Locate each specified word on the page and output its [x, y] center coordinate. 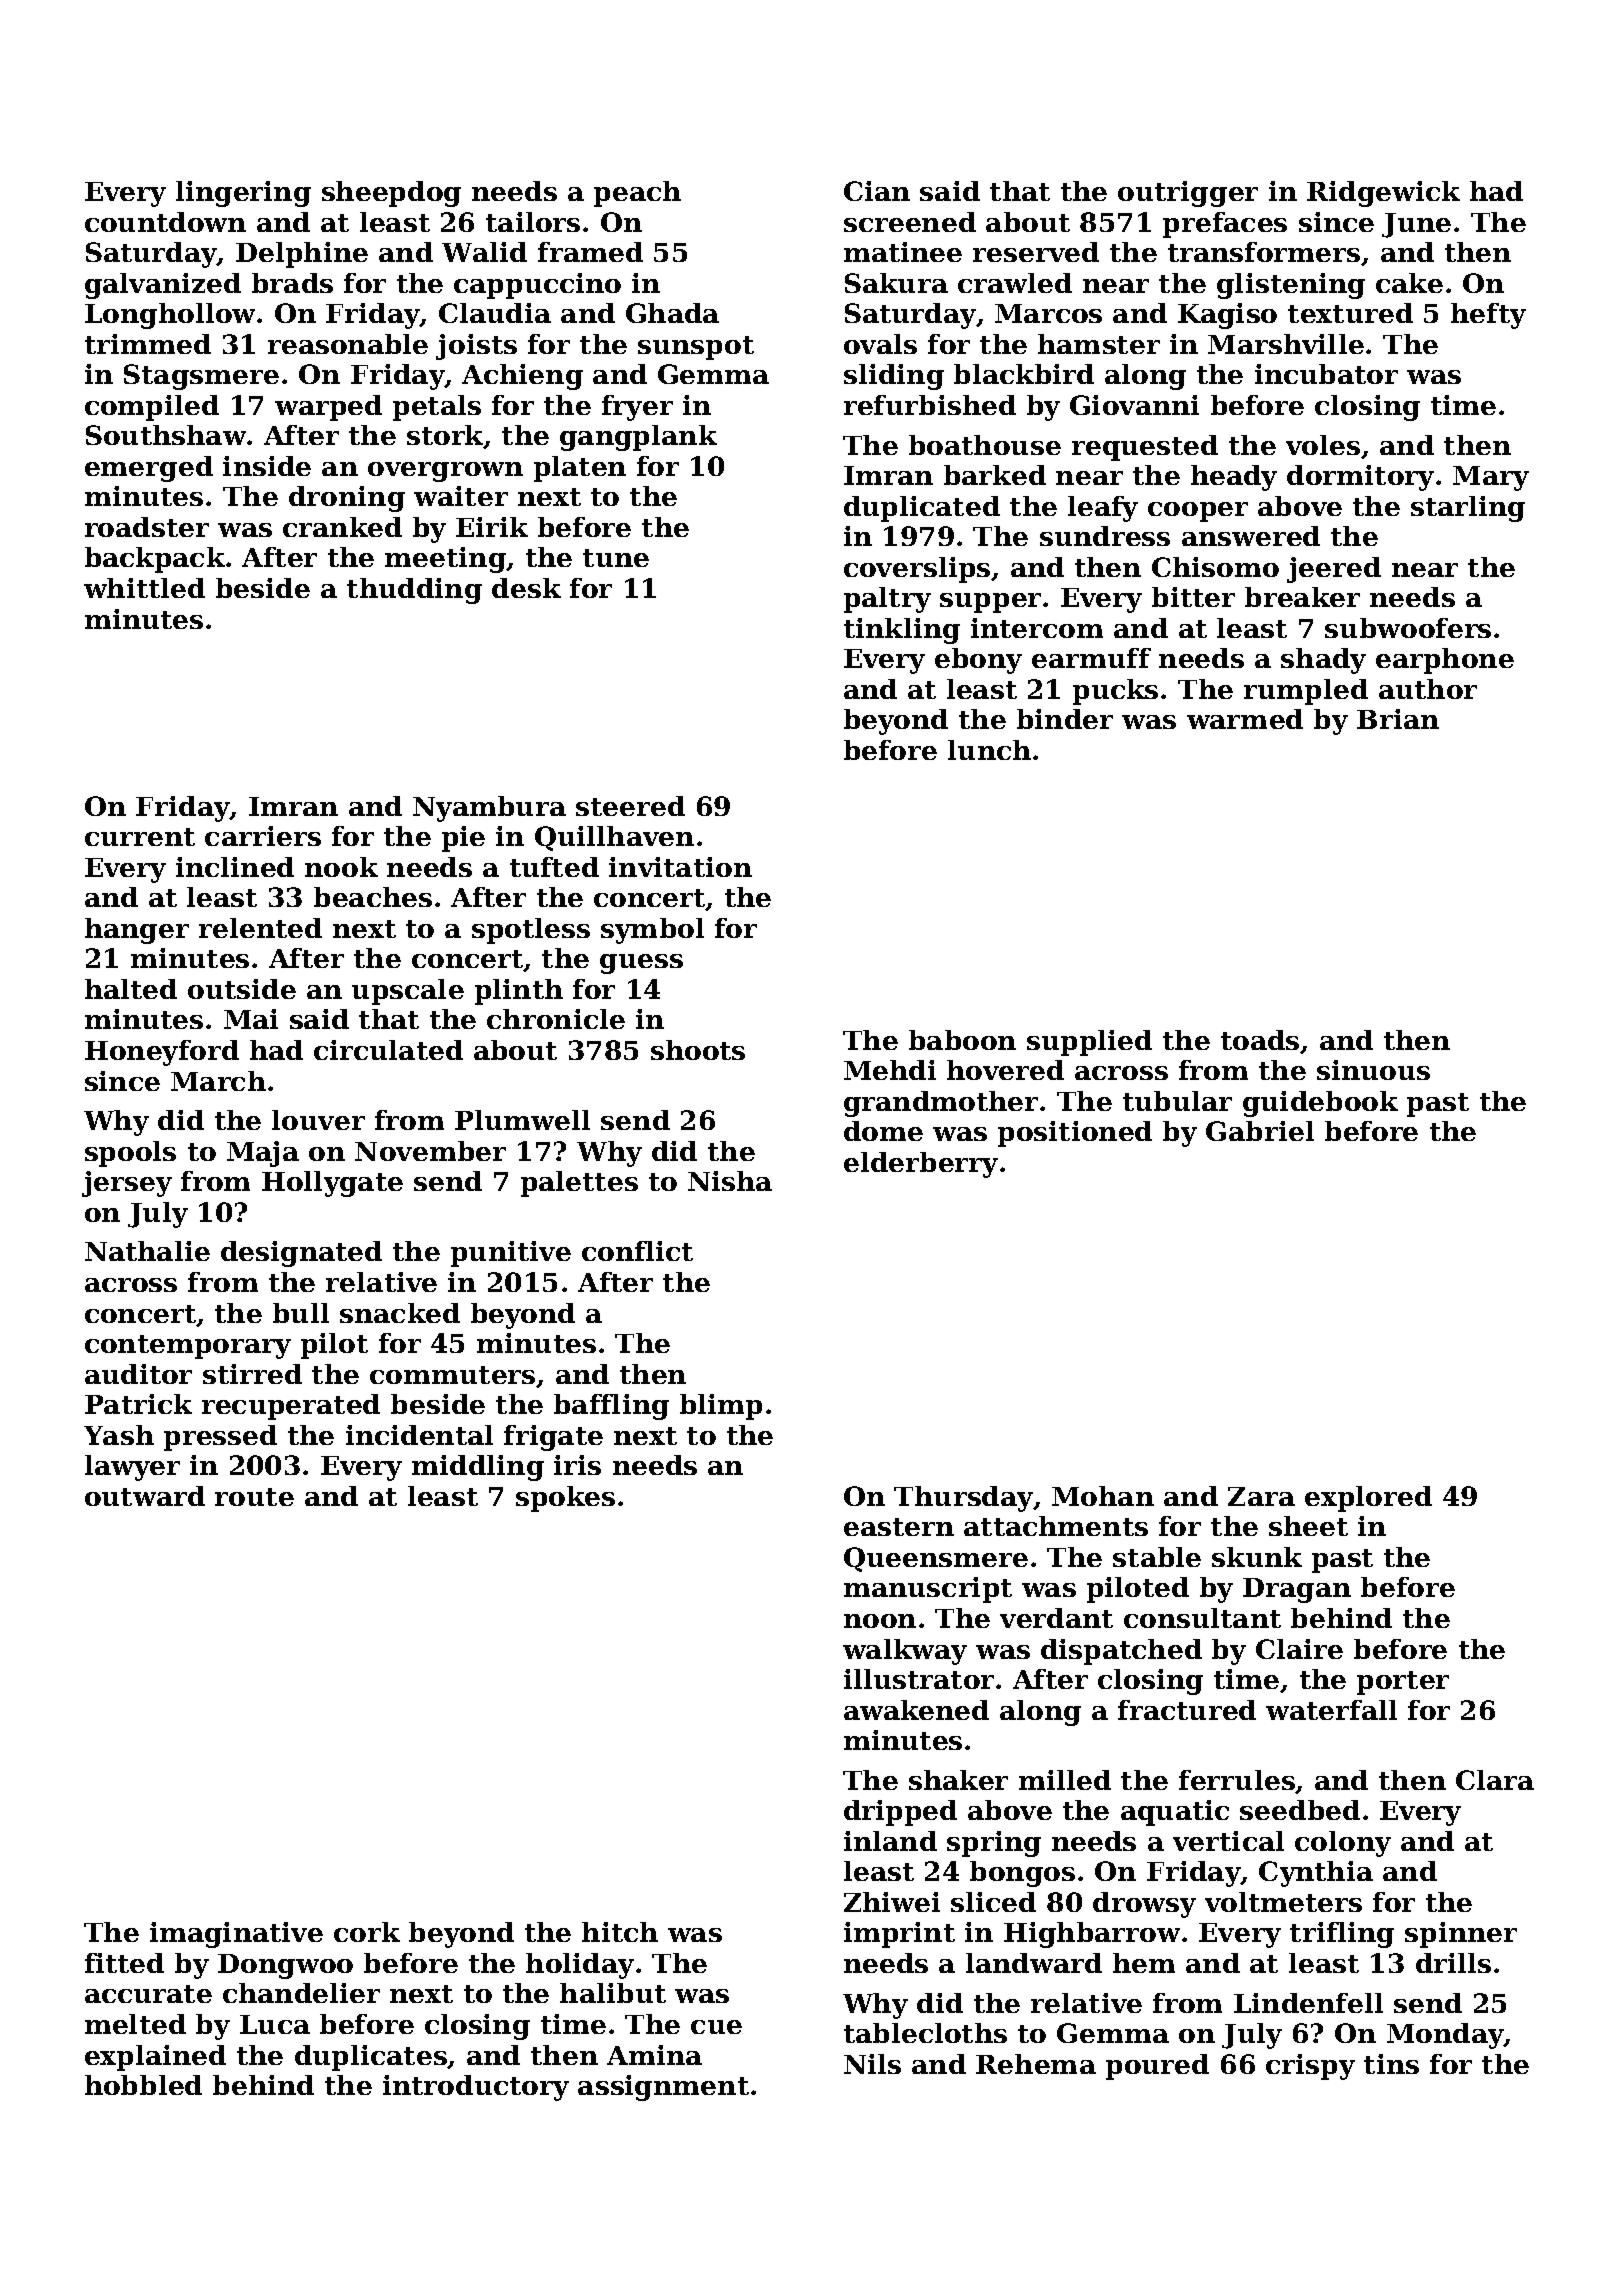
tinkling [902, 631]
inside [267, 466]
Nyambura [489, 809]
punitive [511, 1254]
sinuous [1373, 1070]
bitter [1193, 597]
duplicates [371, 2058]
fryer [637, 408]
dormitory [1360, 478]
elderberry [921, 1165]
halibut [613, 1993]
